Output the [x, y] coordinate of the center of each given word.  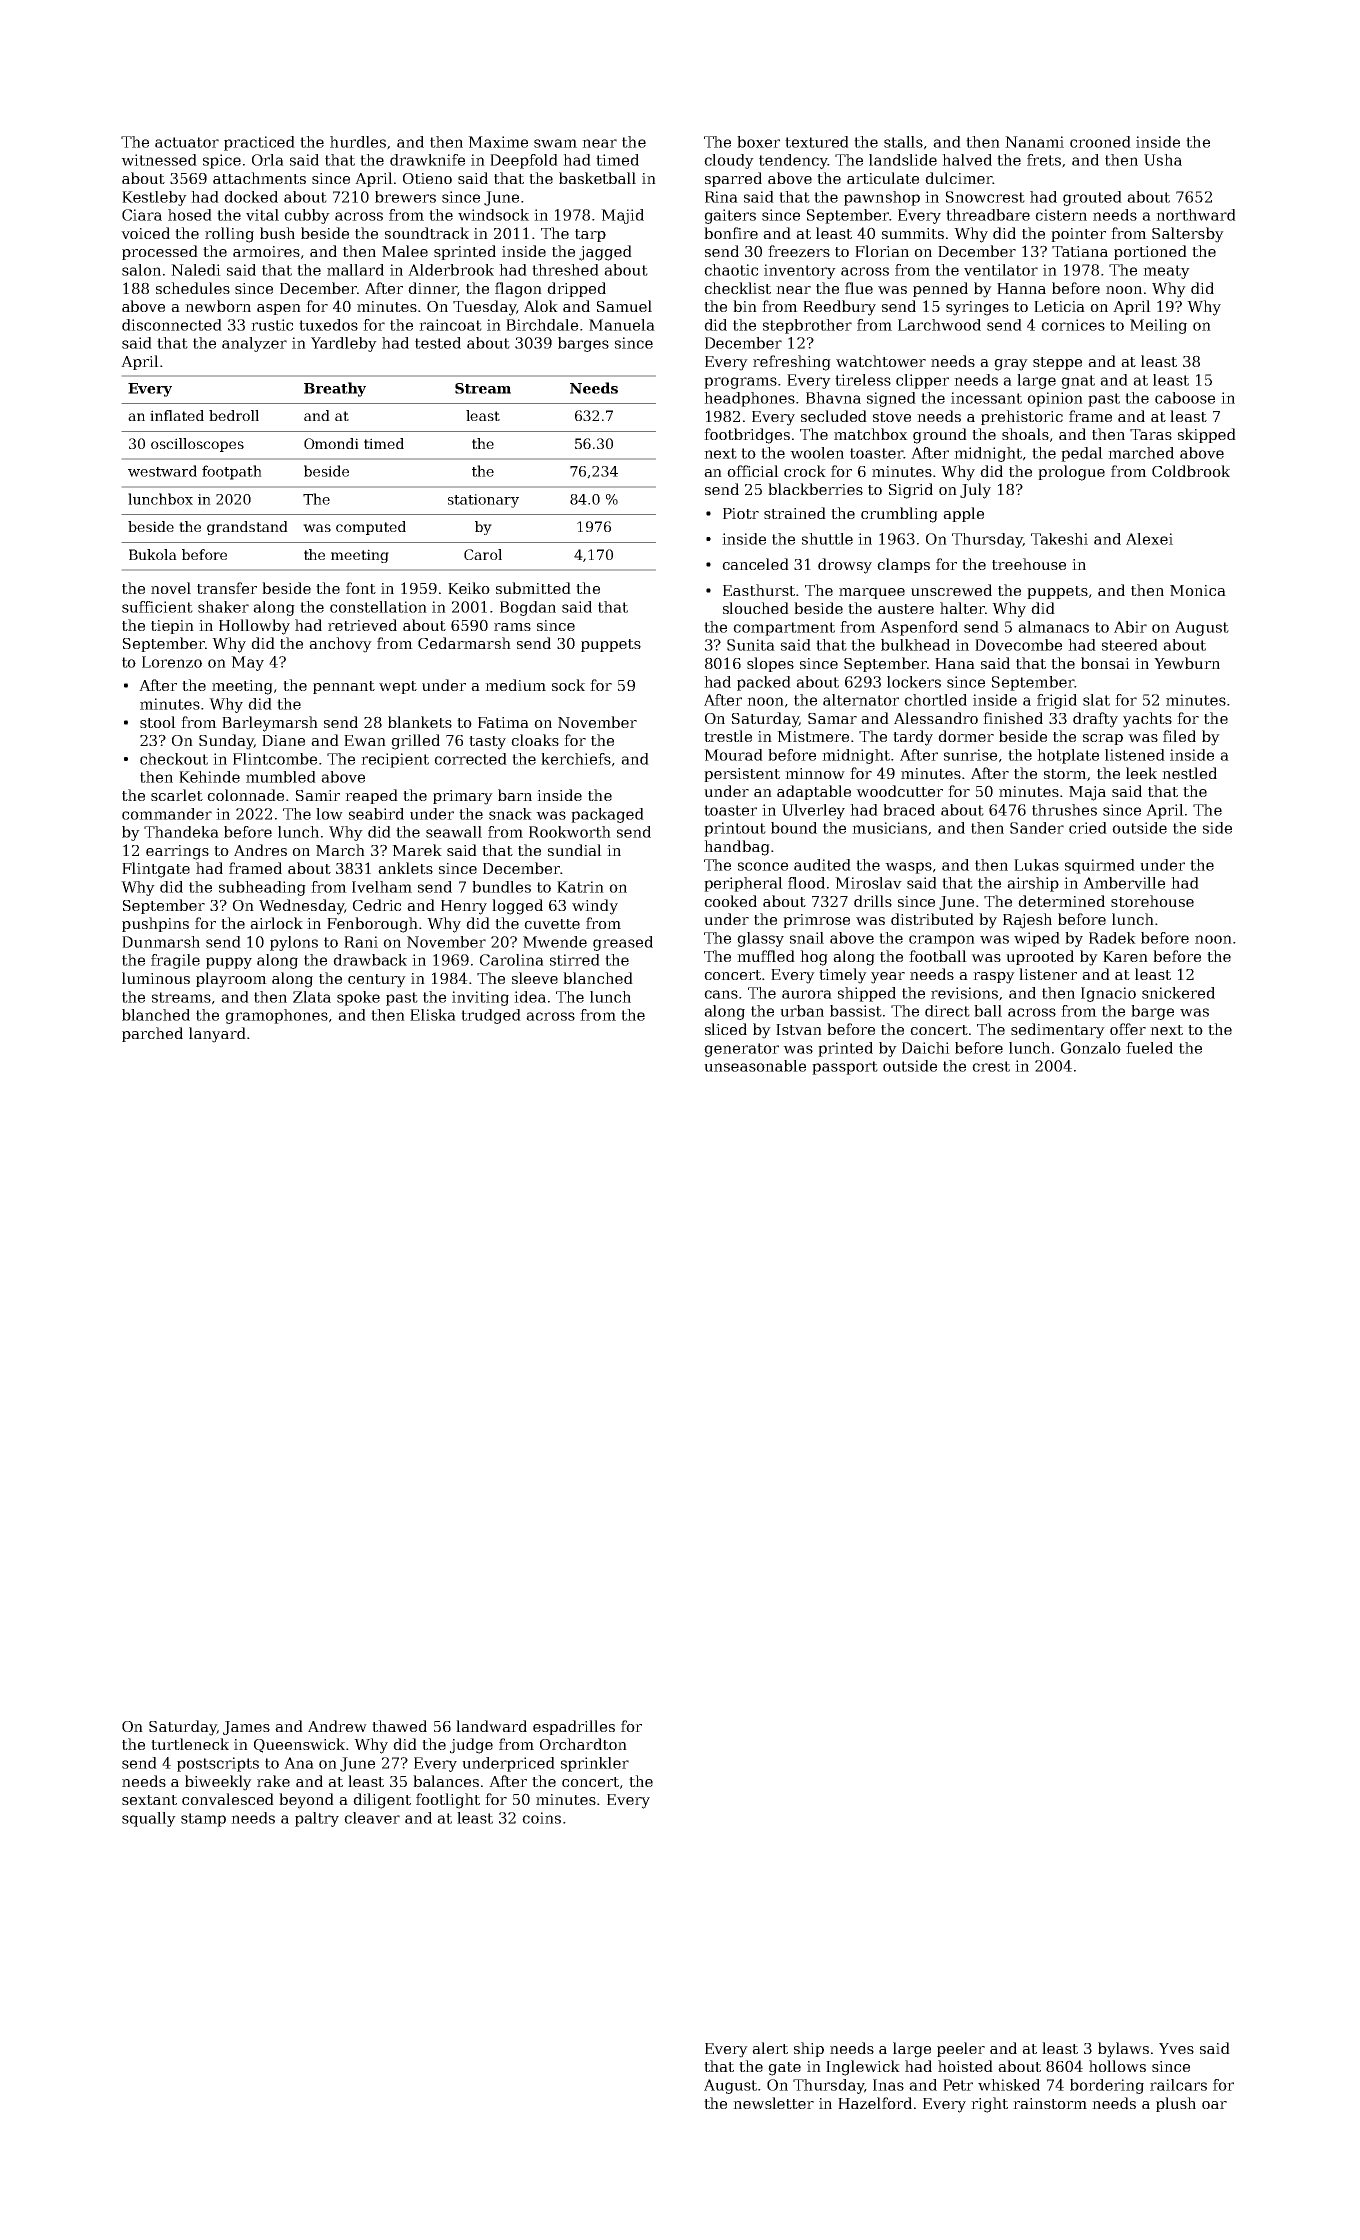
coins [541, 1818]
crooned [1100, 142]
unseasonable [755, 1066]
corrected [470, 759]
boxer [758, 142]
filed [1179, 736]
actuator [187, 142]
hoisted [965, 2066]
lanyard [217, 1035]
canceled [755, 564]
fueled [1149, 1048]
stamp [203, 1820]
